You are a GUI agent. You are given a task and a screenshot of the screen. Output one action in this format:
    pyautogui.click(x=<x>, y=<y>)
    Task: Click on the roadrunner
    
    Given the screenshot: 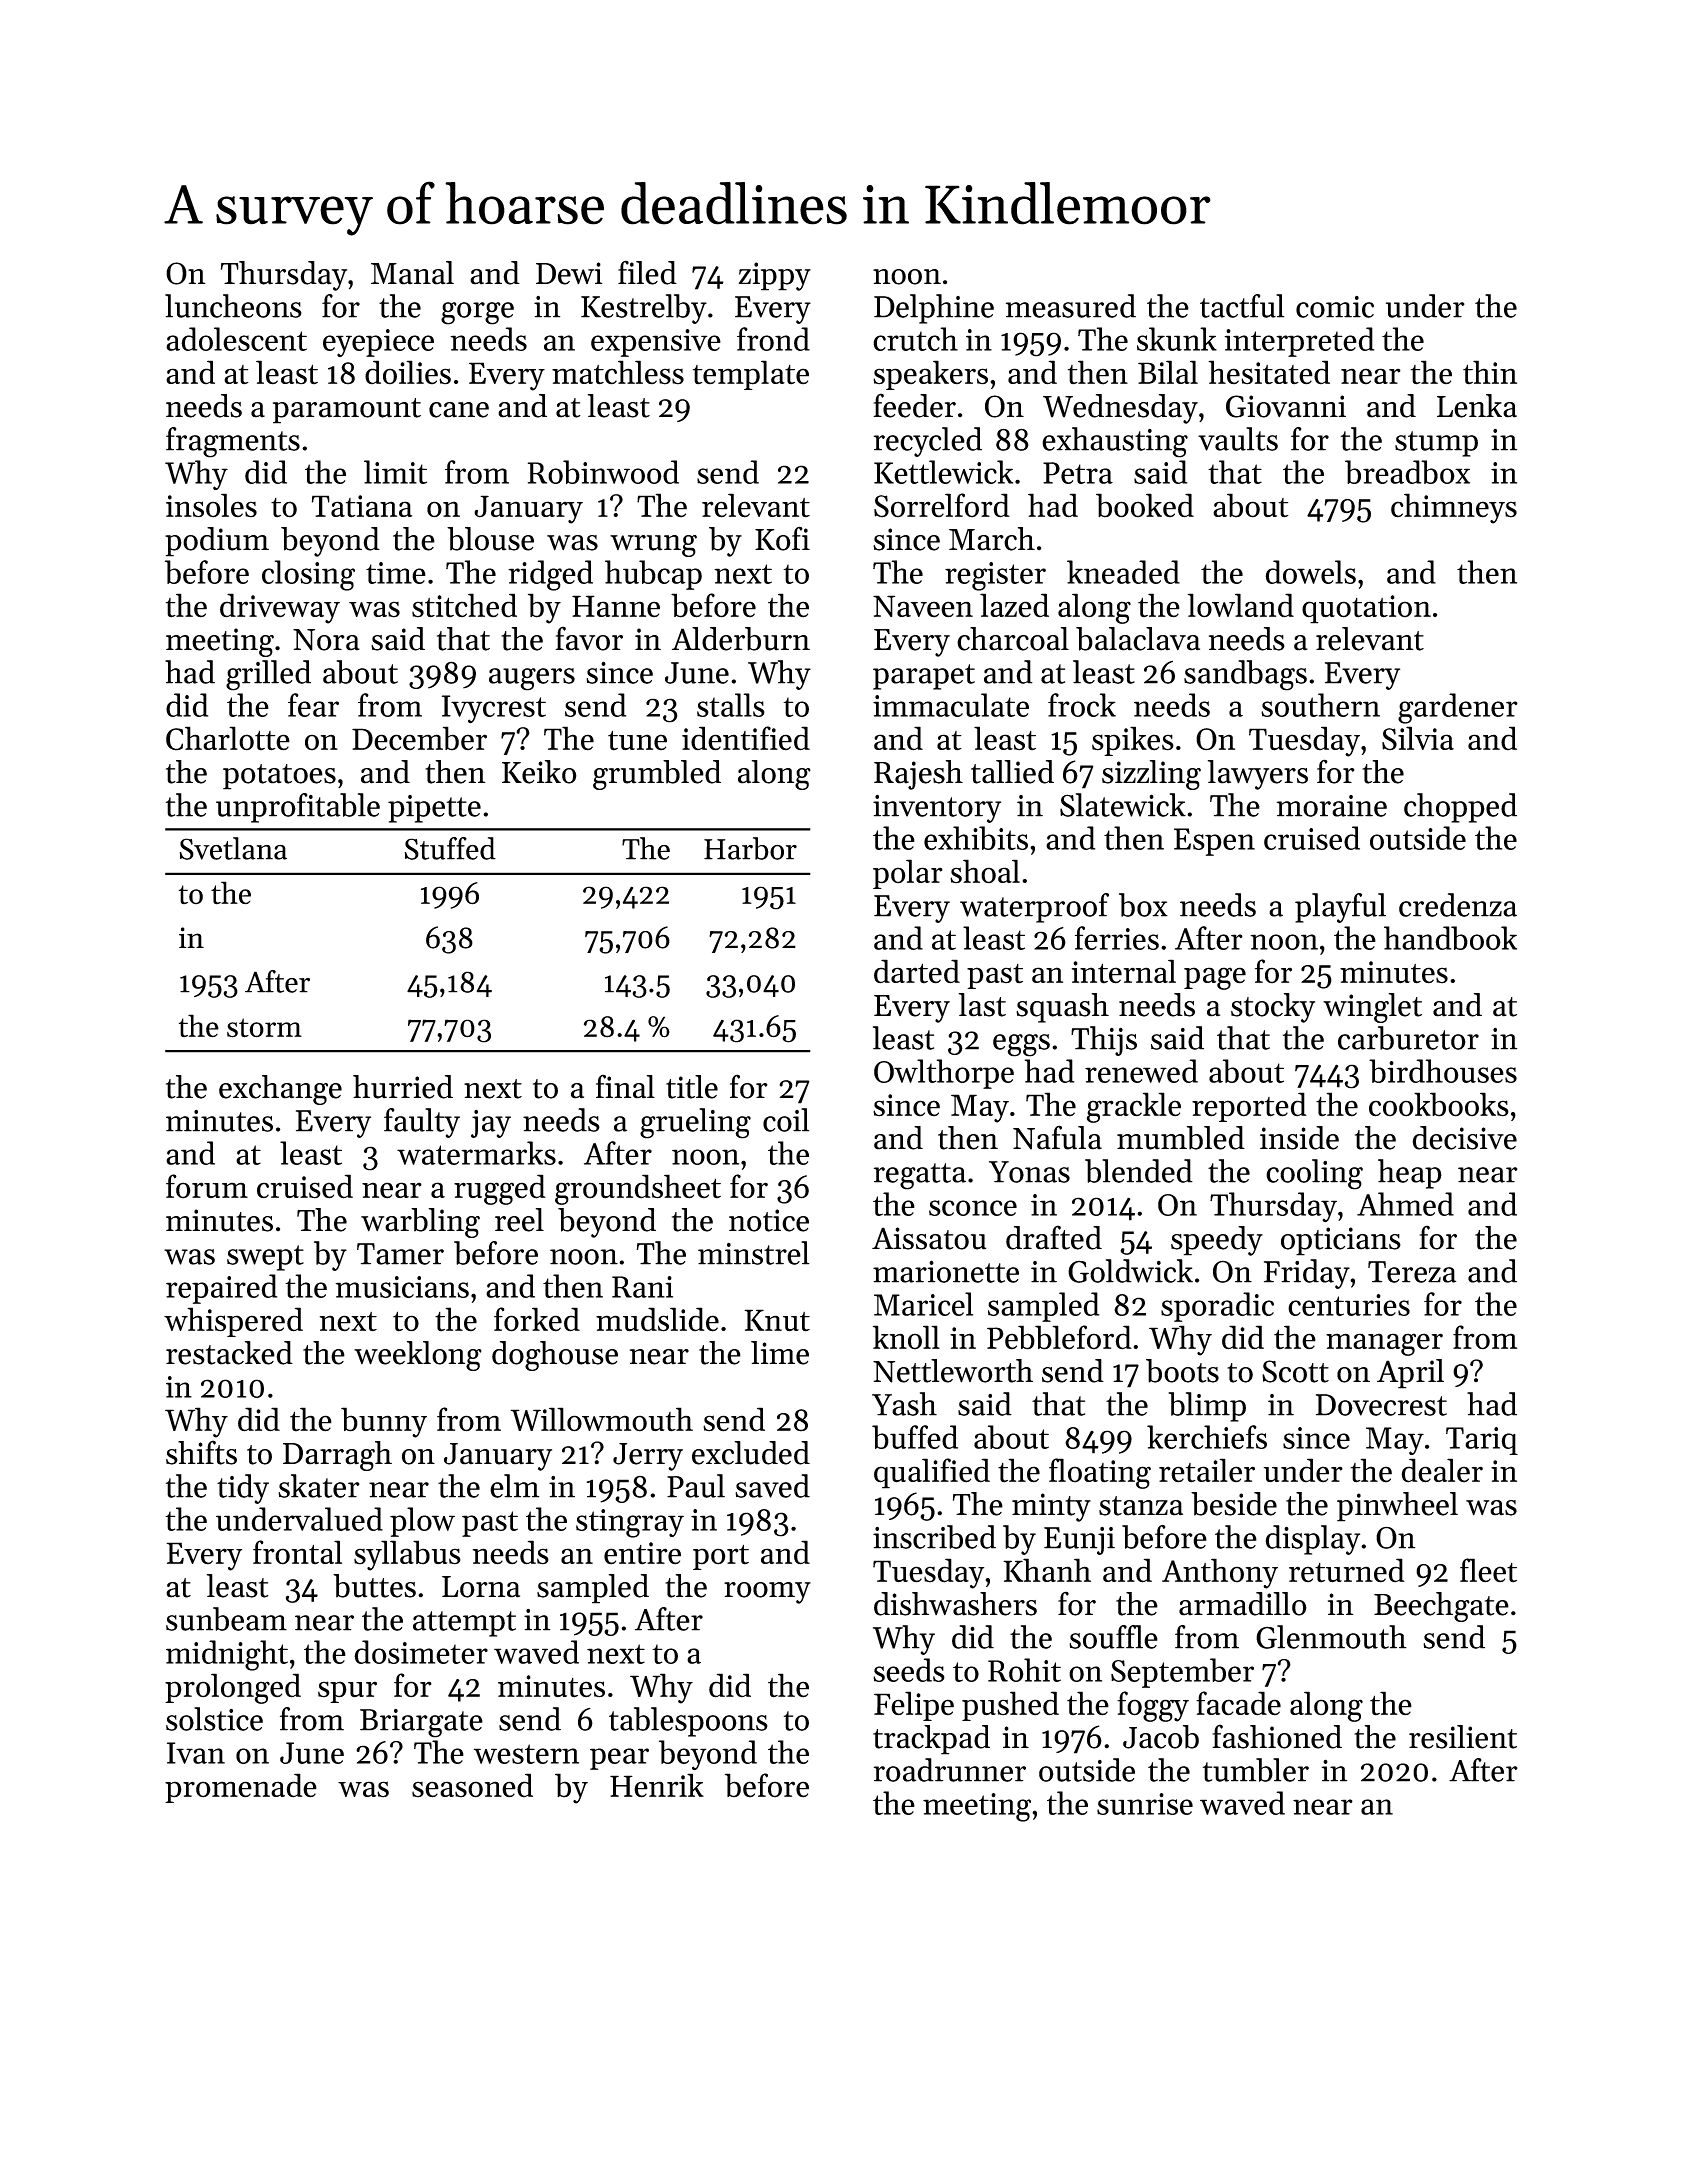 What is the action you would take?
    pyautogui.click(x=950, y=1770)
